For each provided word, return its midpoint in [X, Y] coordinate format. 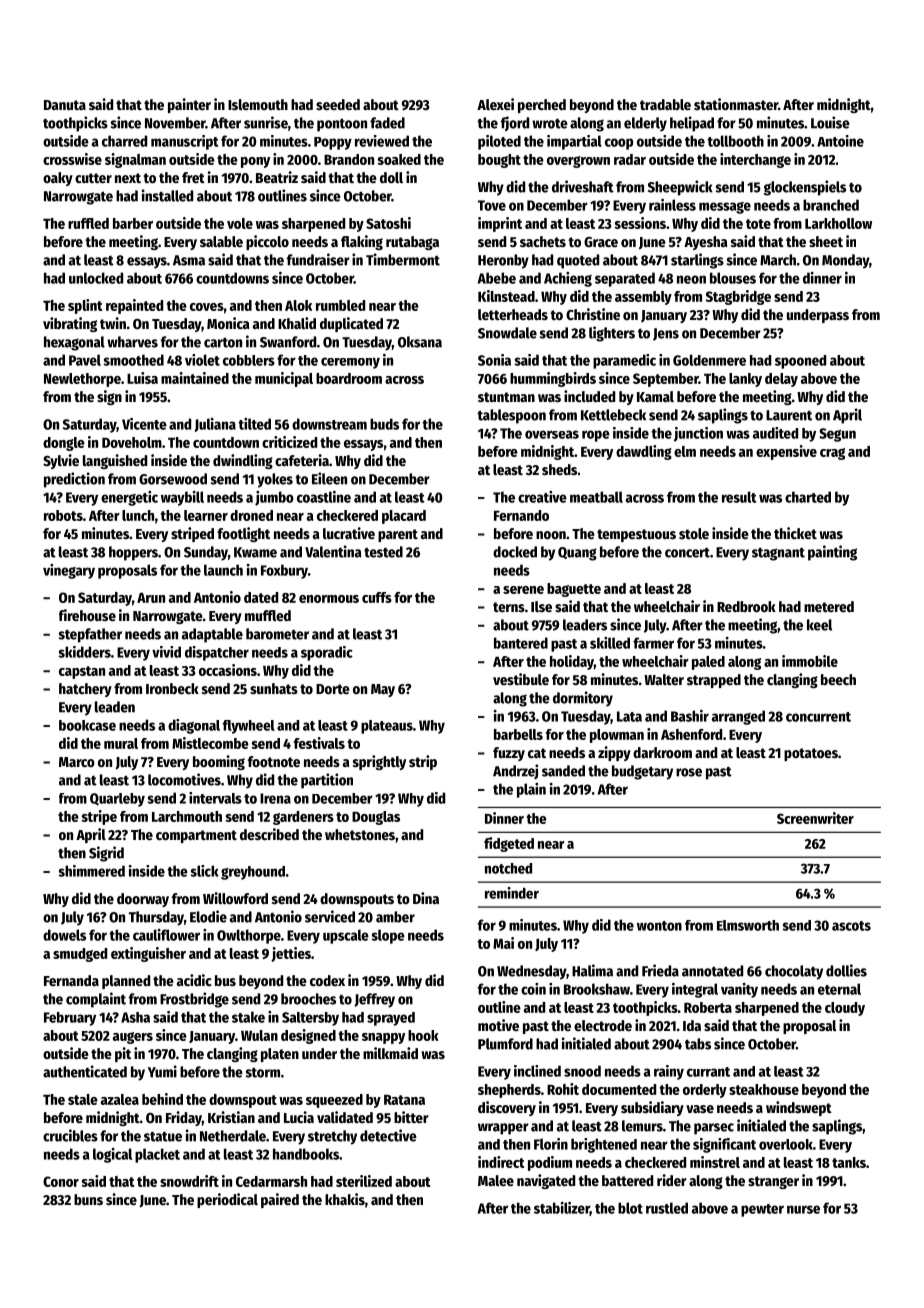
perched [542, 106]
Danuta [65, 105]
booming [219, 762]
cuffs [377, 597]
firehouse [87, 615]
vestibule [521, 679]
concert [687, 553]
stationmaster [736, 104]
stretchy [332, 1137]
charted [808, 497]
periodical [227, 1200]
